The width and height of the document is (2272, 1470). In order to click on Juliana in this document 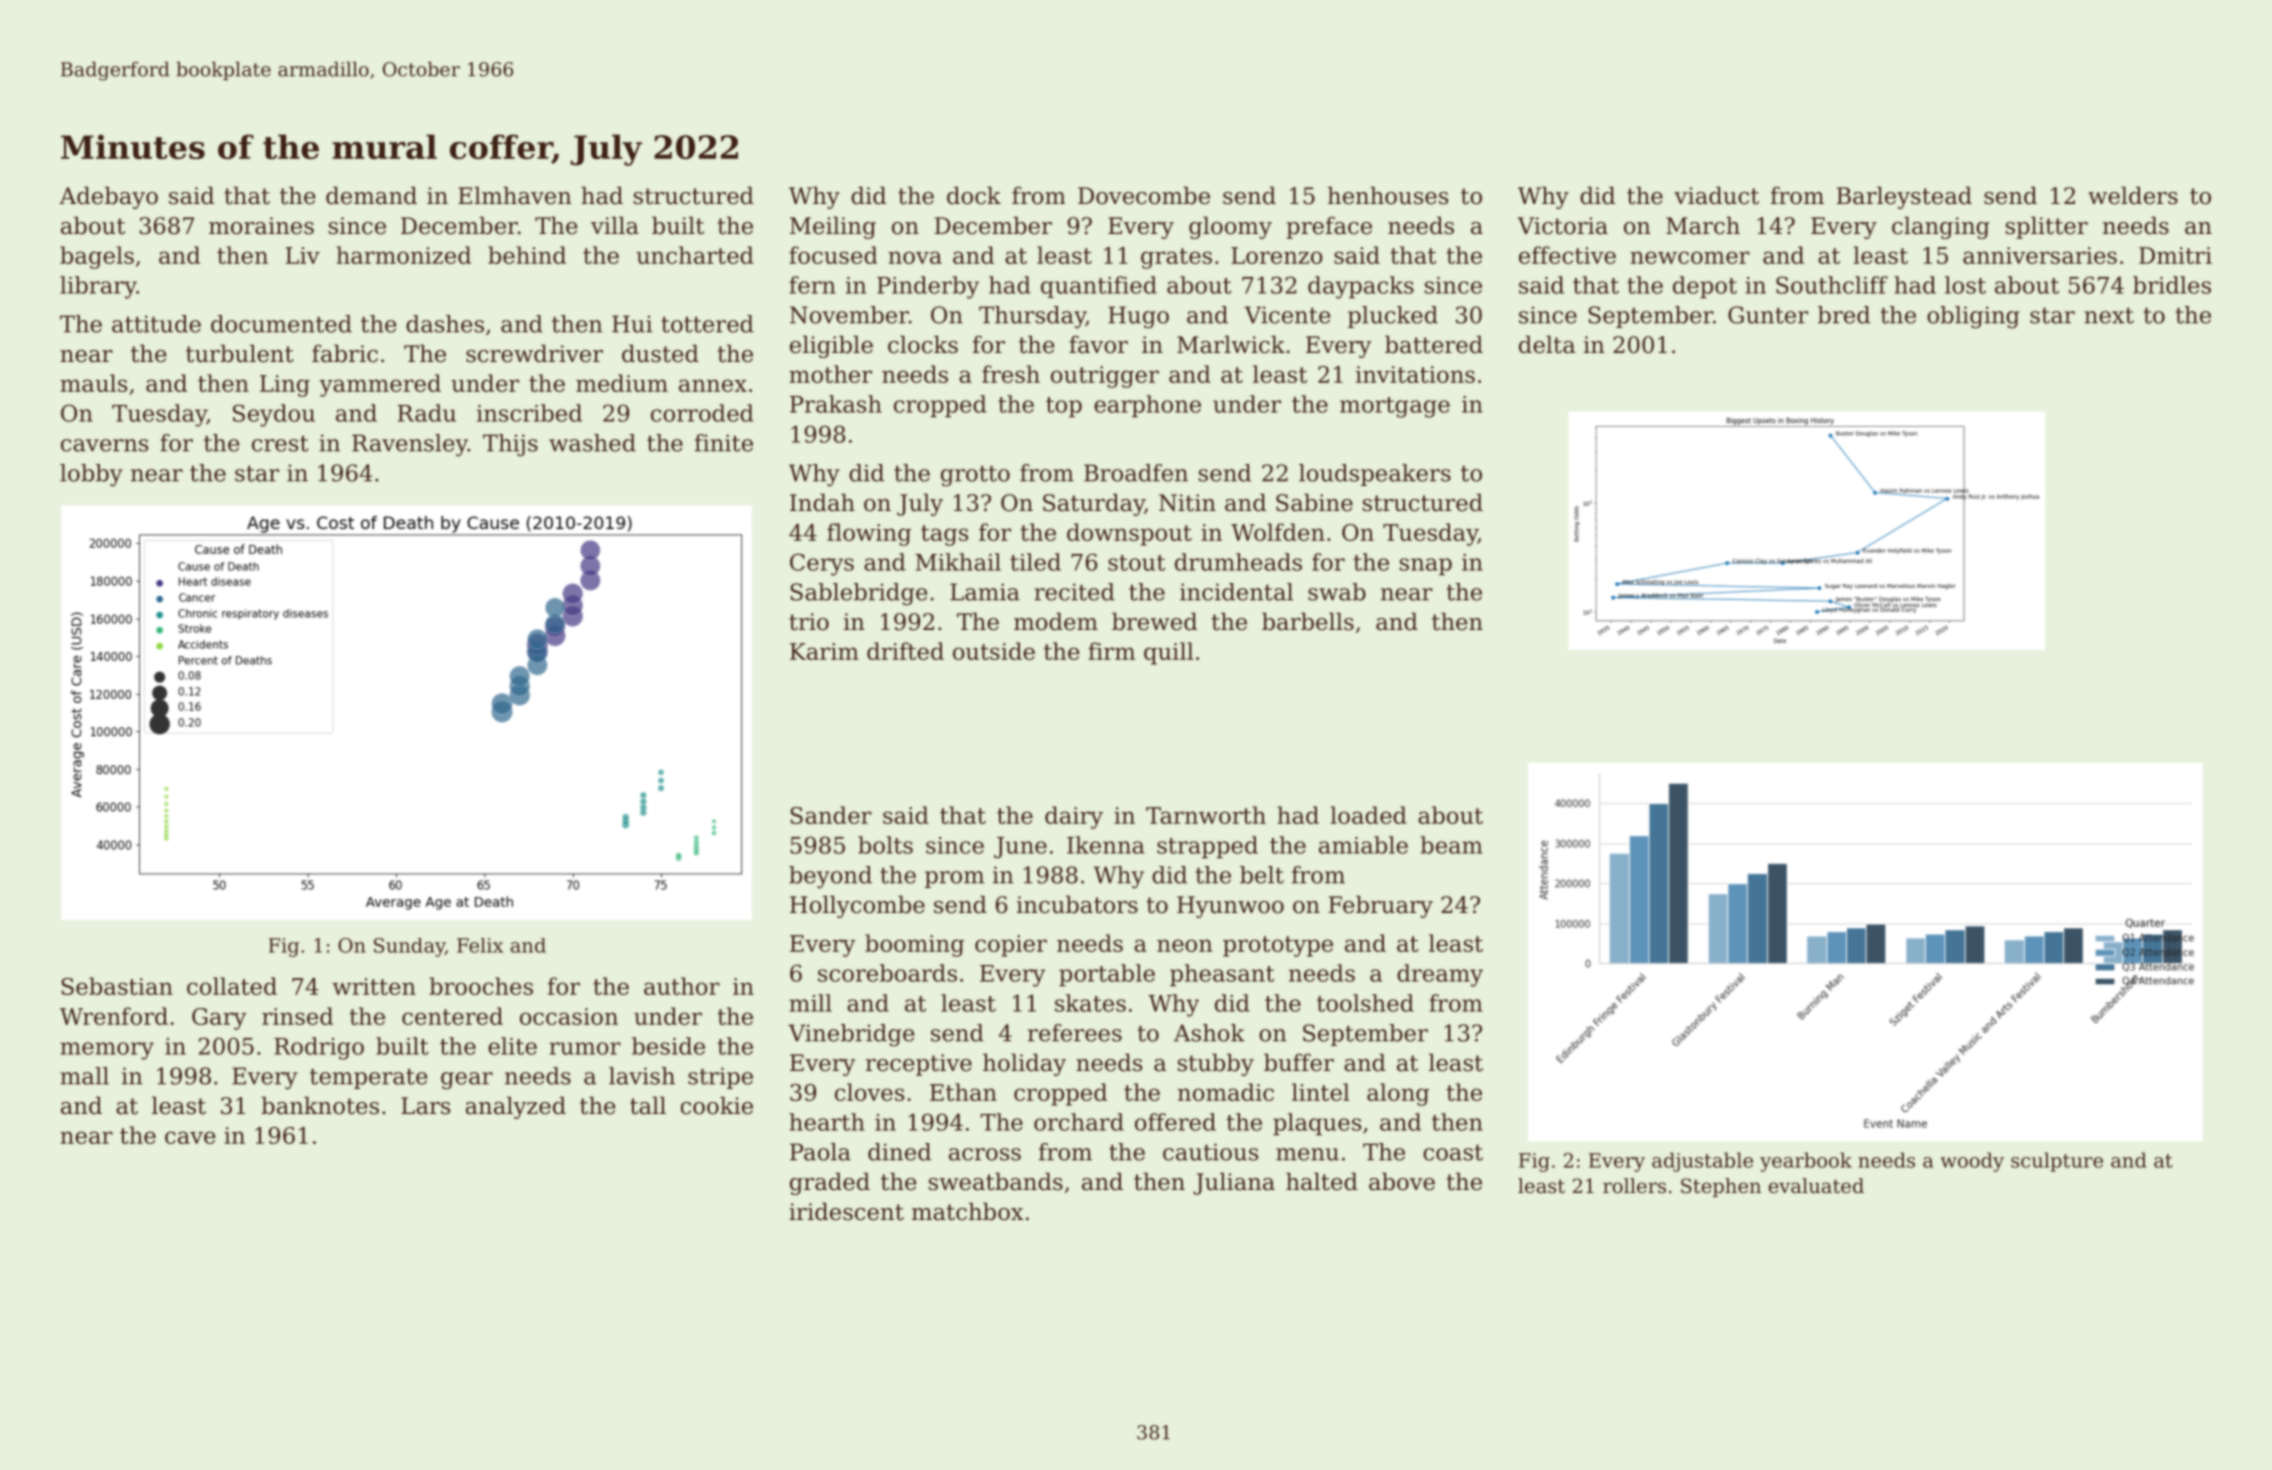, I will do `click(1234, 1183)`.
